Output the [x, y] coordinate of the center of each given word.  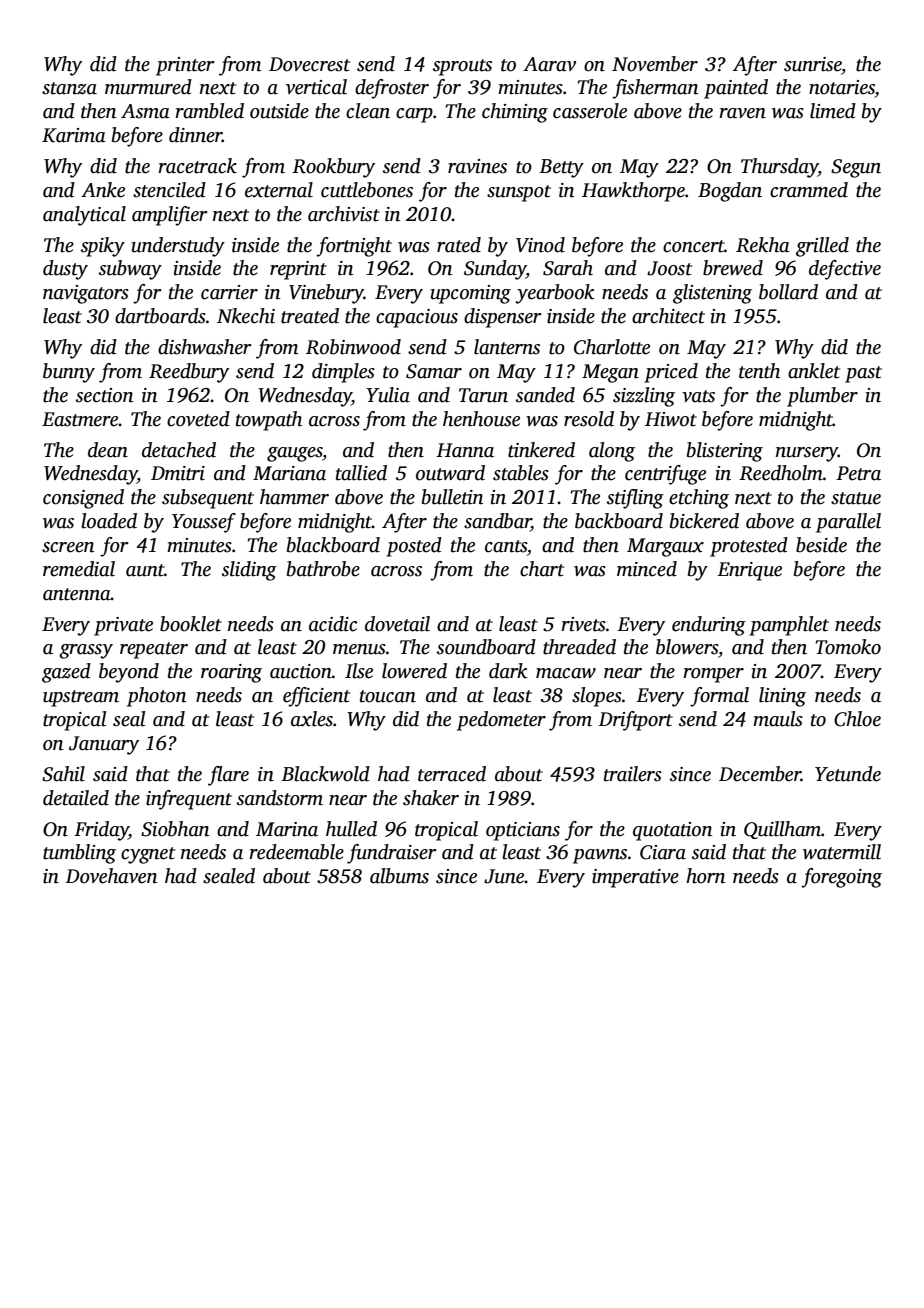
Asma [145, 111]
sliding [249, 571]
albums [399, 876]
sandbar [497, 522]
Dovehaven [111, 876]
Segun [856, 168]
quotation [672, 831]
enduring [709, 626]
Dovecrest [309, 64]
